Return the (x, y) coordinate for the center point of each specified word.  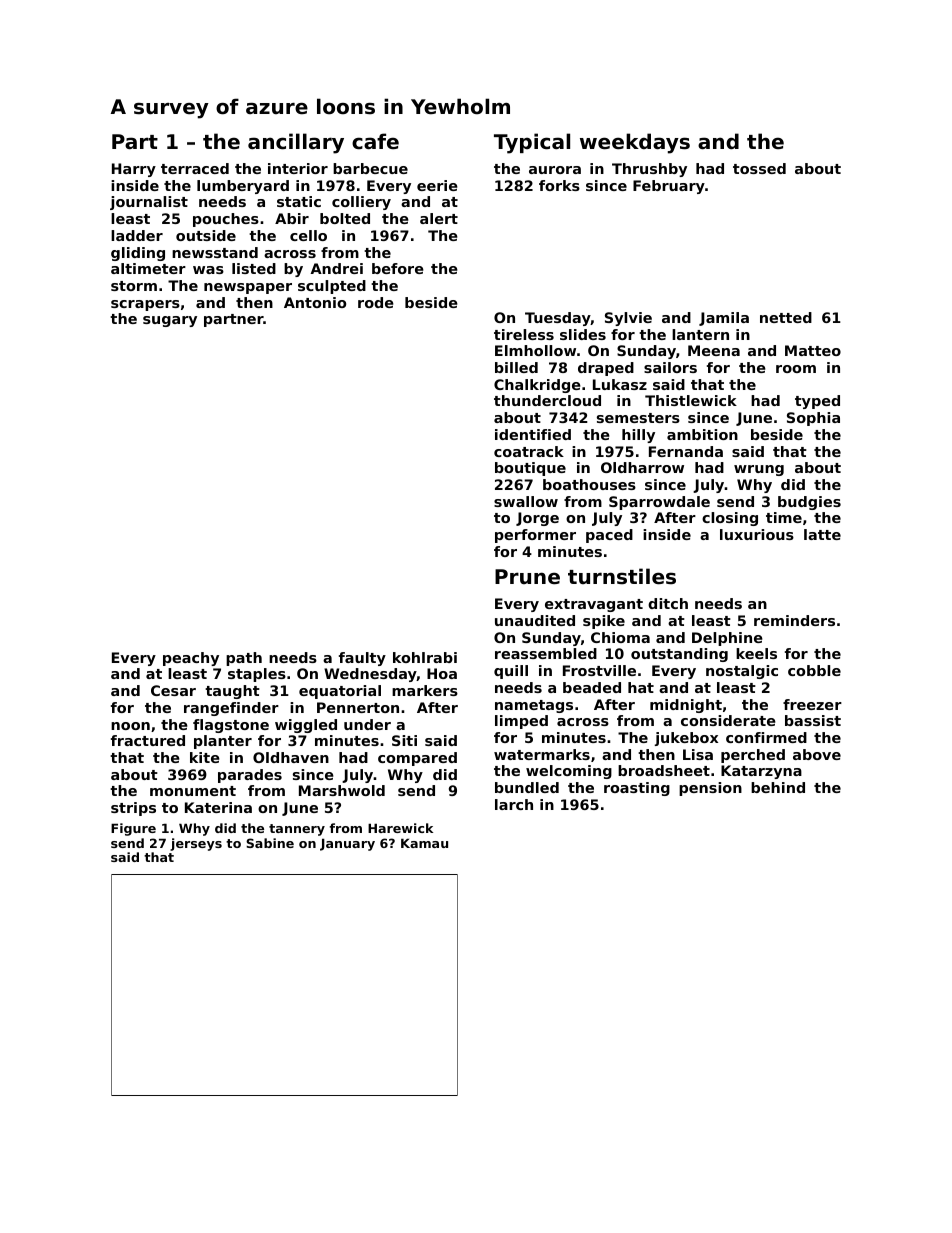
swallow (526, 501)
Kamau (424, 843)
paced (609, 536)
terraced (195, 168)
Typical (532, 143)
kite (205, 757)
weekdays (635, 143)
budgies (809, 503)
